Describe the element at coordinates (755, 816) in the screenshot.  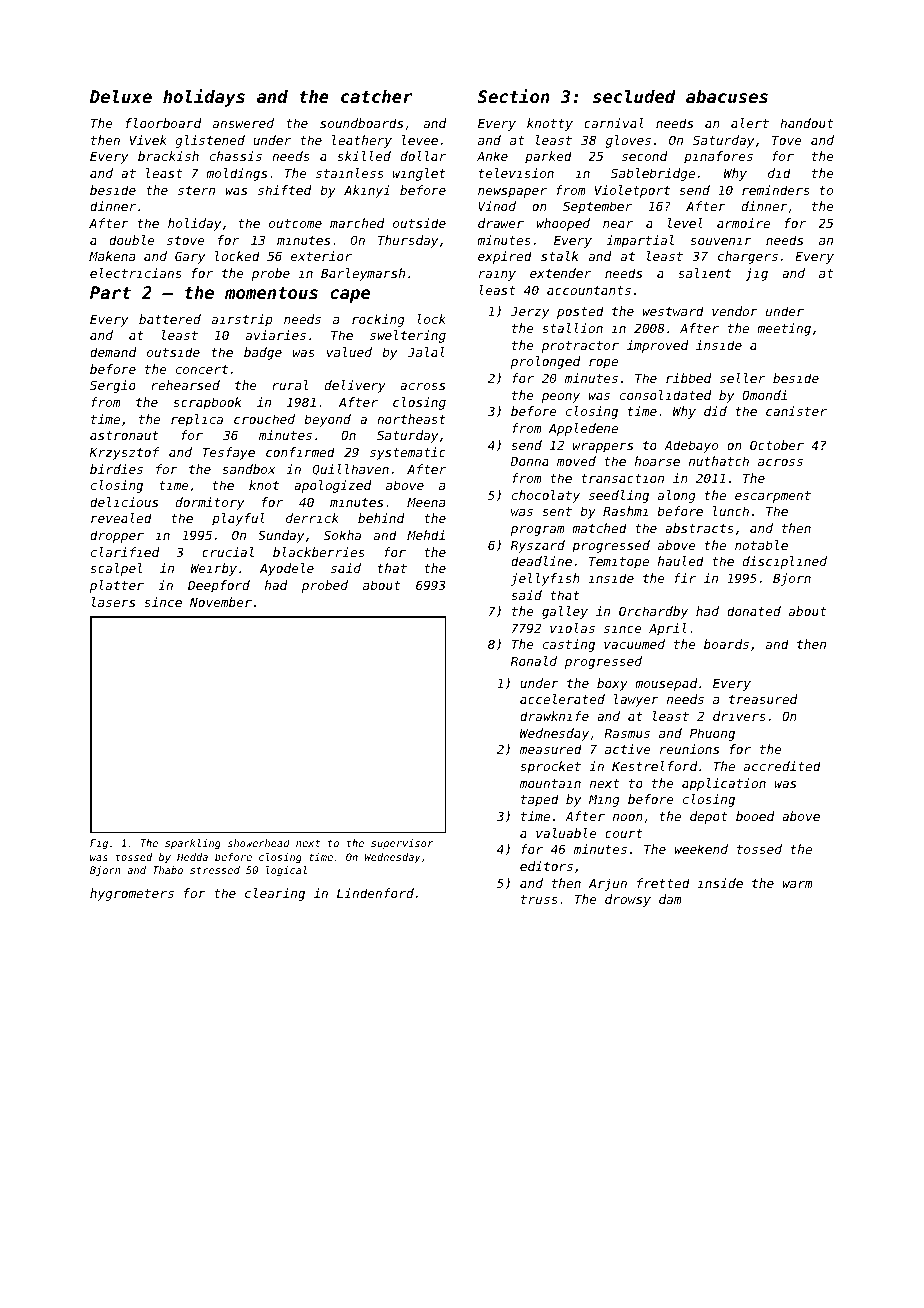
I see `booed` at that location.
